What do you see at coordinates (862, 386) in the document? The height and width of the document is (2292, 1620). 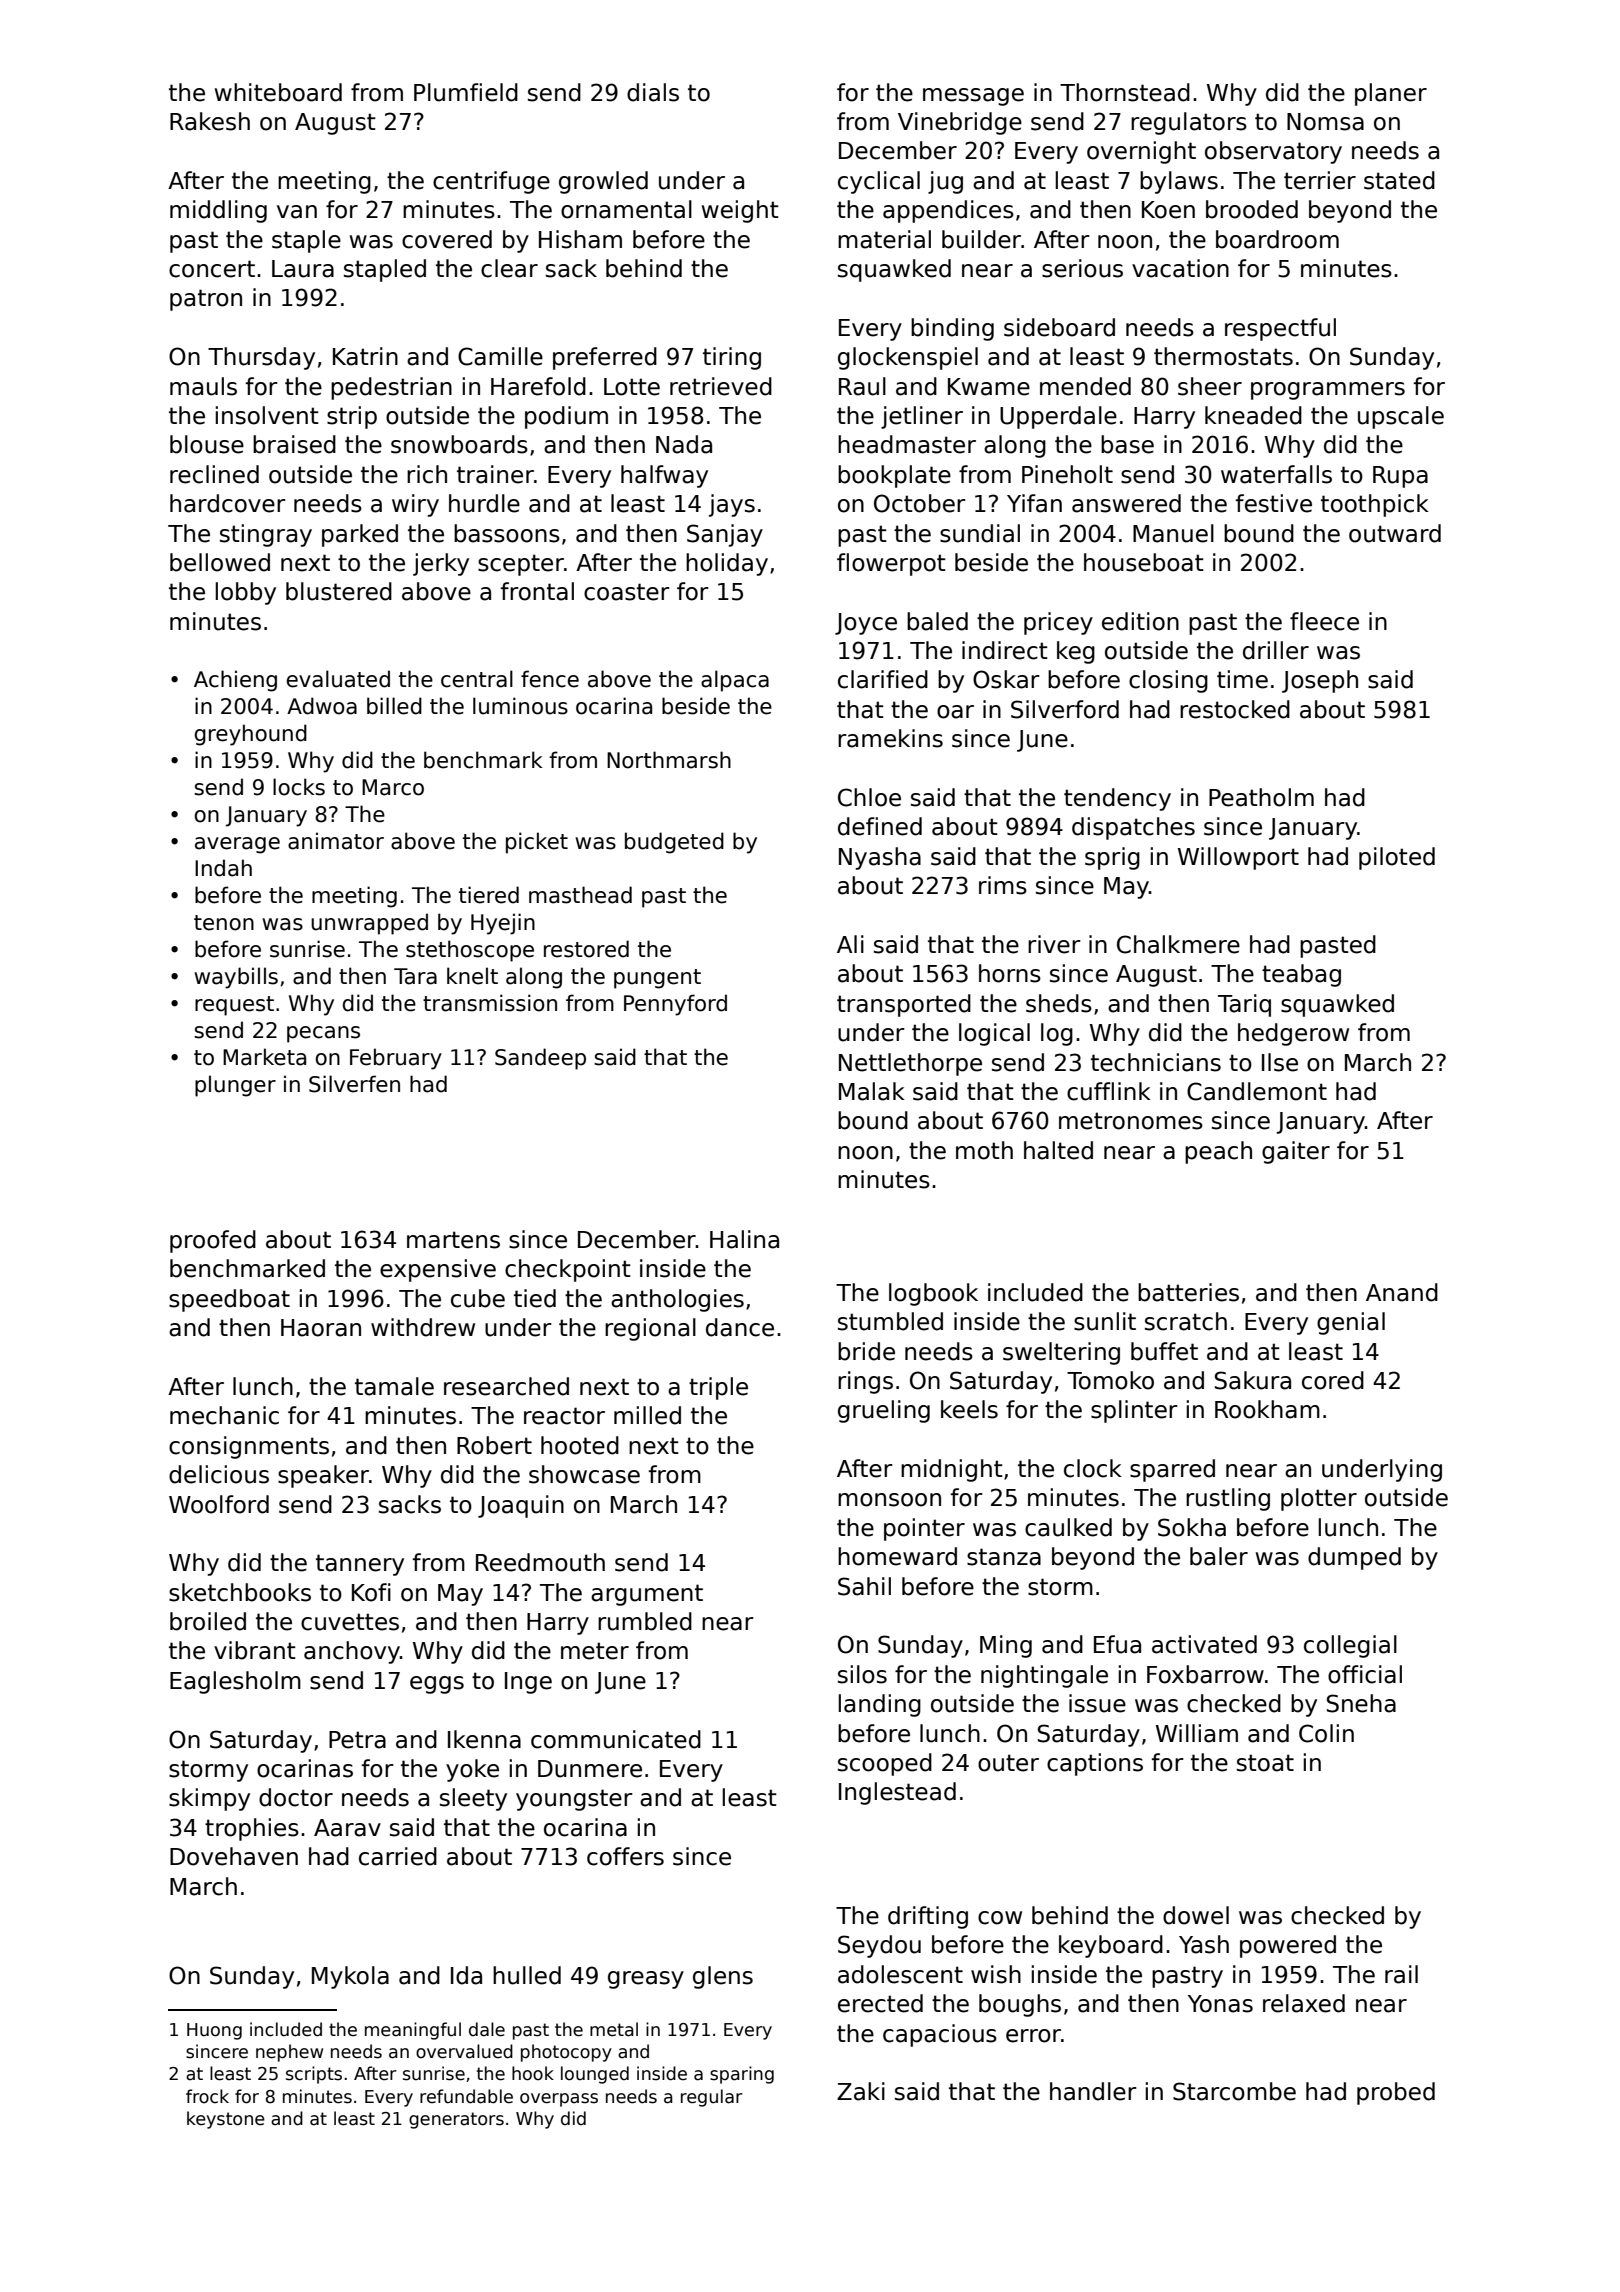 I see `Raul` at bounding box center [862, 386].
